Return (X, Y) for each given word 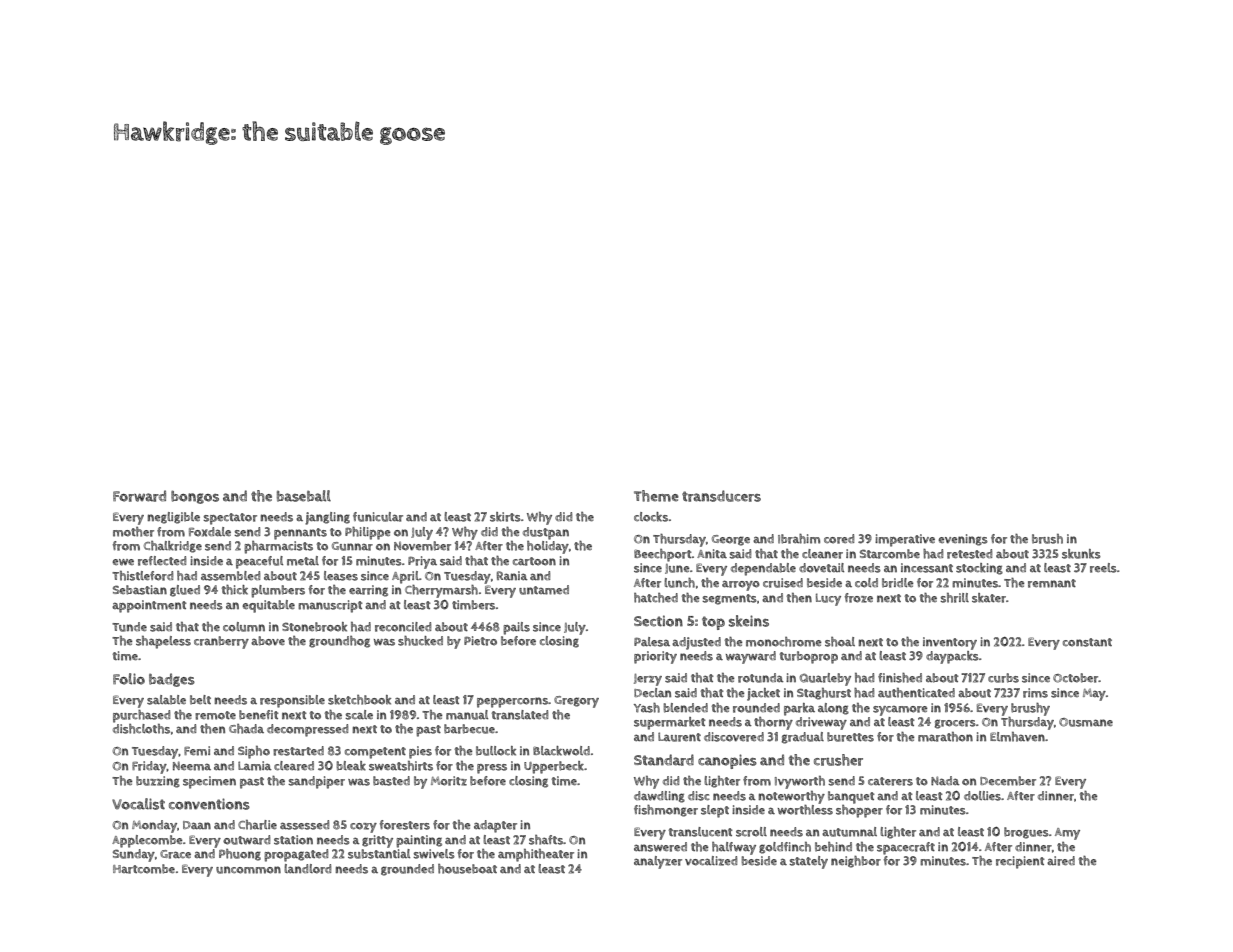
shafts (546, 840)
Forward (139, 496)
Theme (656, 496)
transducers (721, 496)
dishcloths (141, 729)
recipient (1020, 862)
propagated (296, 855)
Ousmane (1086, 722)
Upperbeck (554, 767)
